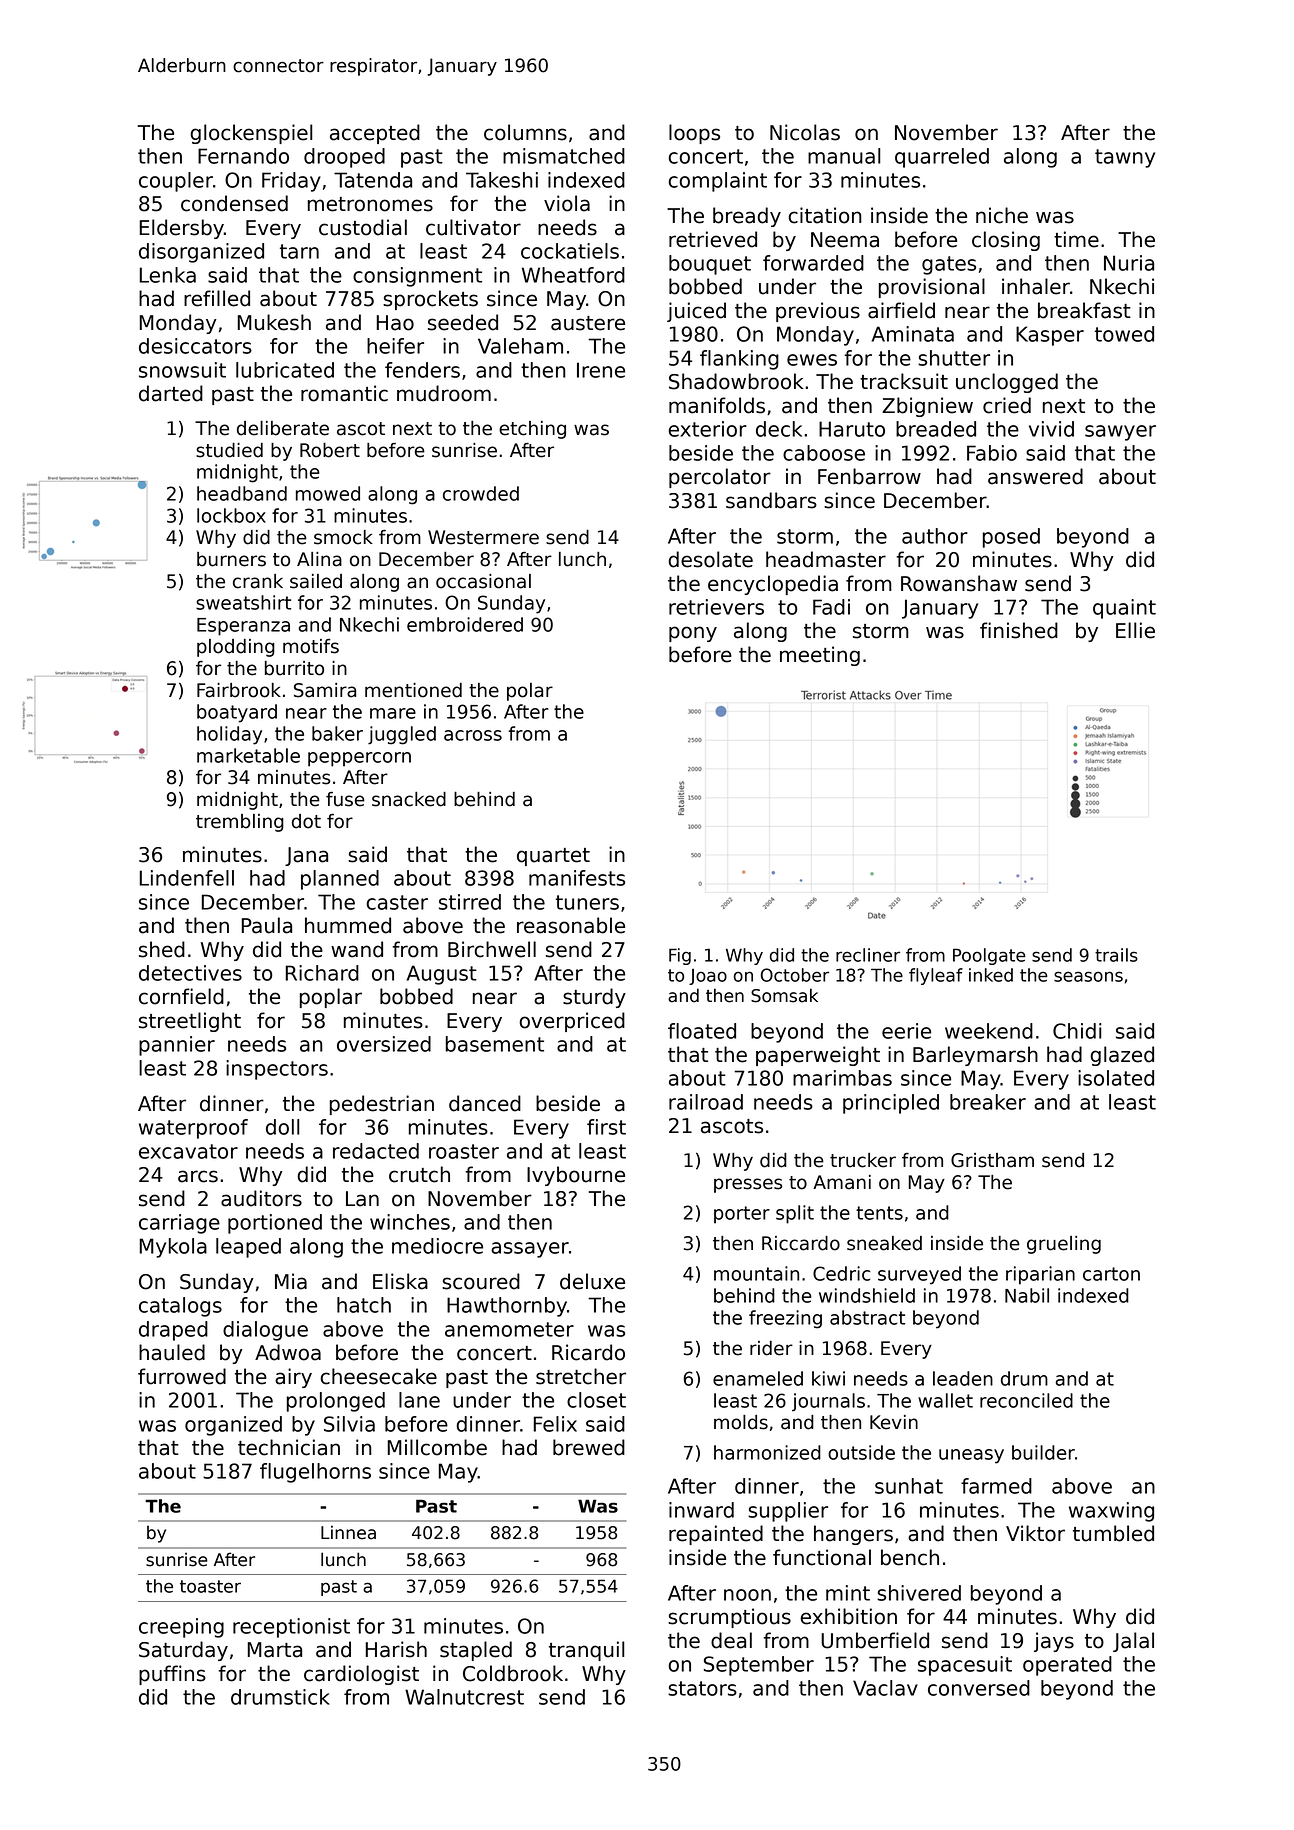 This screenshot has height=1830, width=1294. What do you see at coordinates (378, 1376) in the screenshot?
I see `cheesecake` at bounding box center [378, 1376].
